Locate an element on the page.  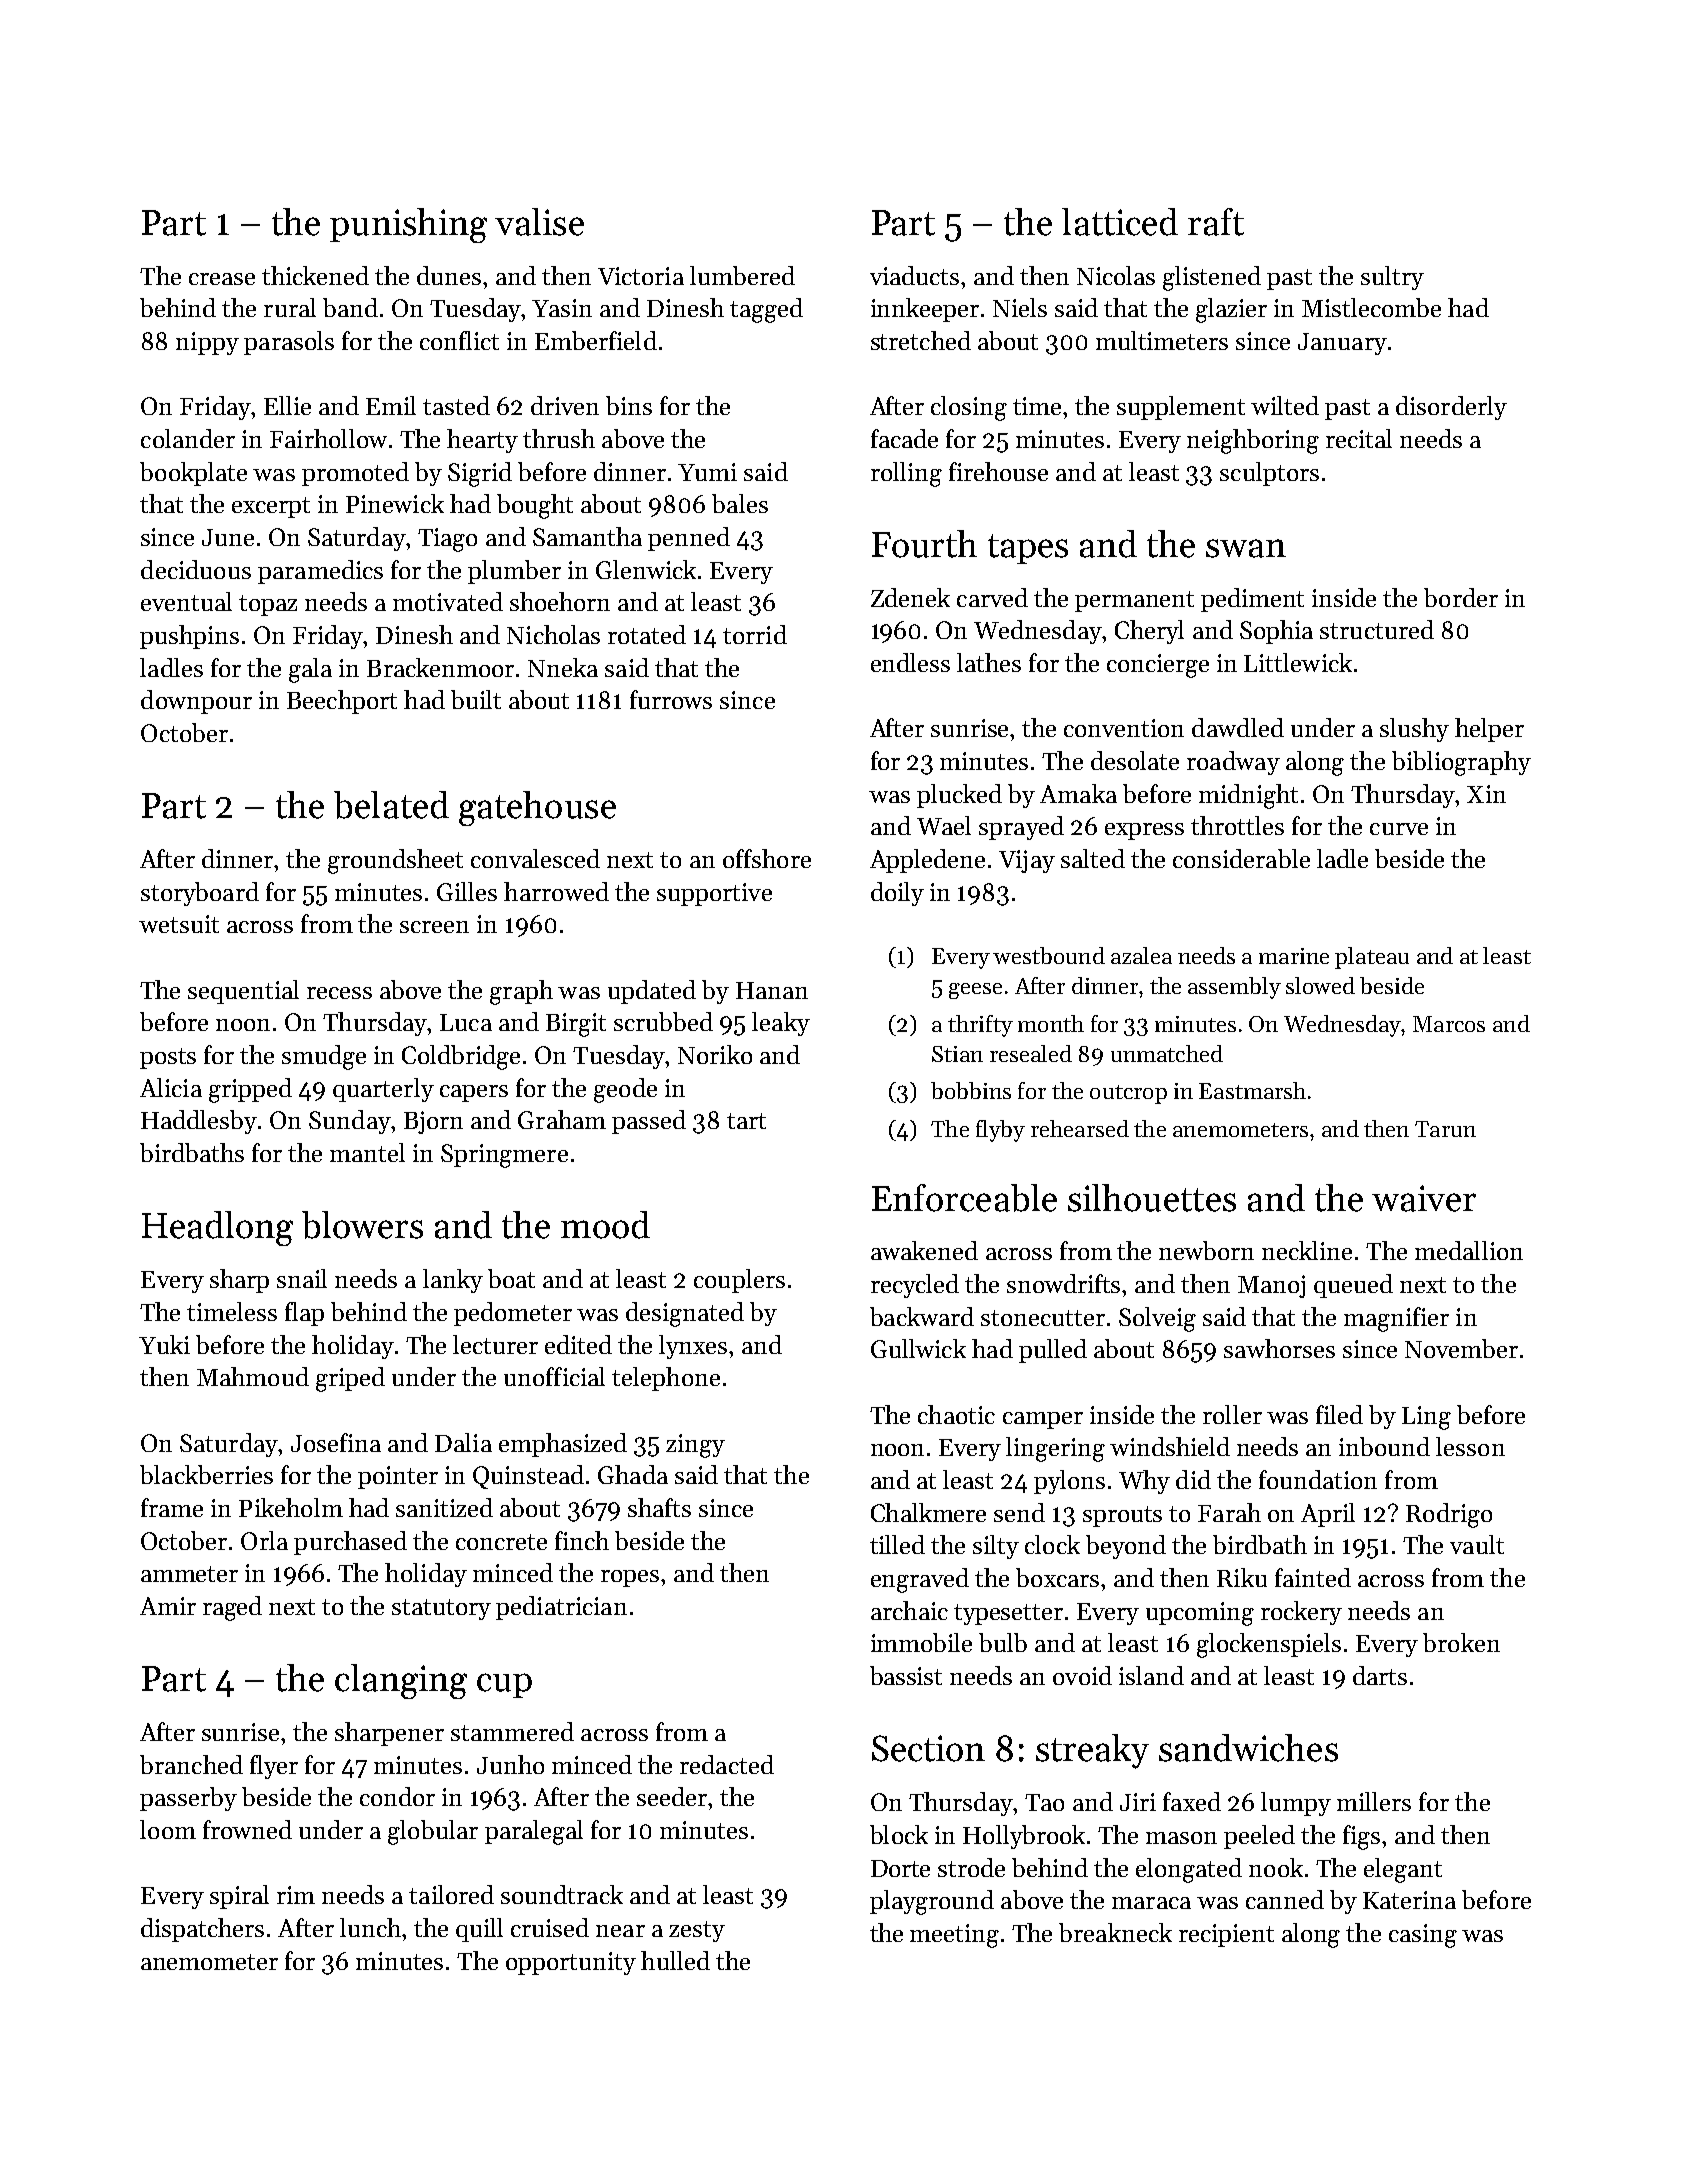
windshield is located at coordinates (1170, 1446).
